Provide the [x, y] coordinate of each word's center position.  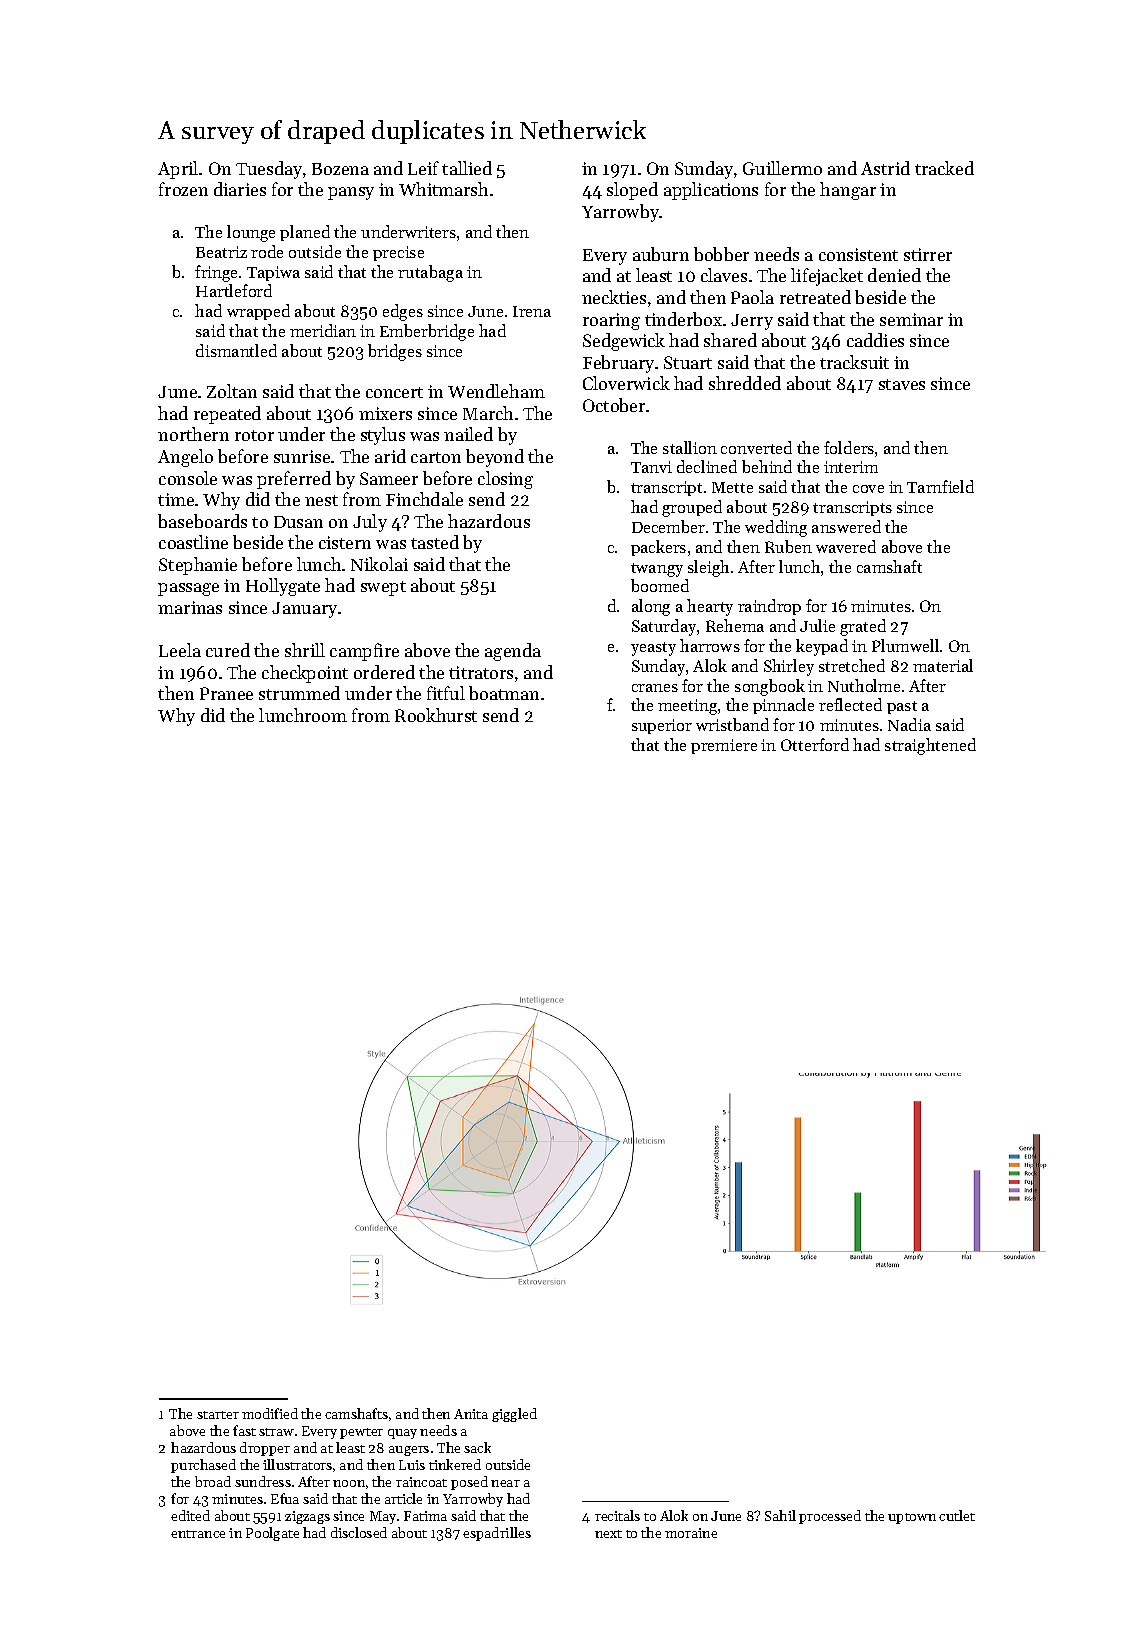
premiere [724, 746]
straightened [930, 746]
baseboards [202, 521]
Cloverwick [626, 383]
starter [218, 1415]
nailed [468, 434]
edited [190, 1515]
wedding [776, 528]
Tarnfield [940, 486]
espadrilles [497, 1534]
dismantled [236, 350]
